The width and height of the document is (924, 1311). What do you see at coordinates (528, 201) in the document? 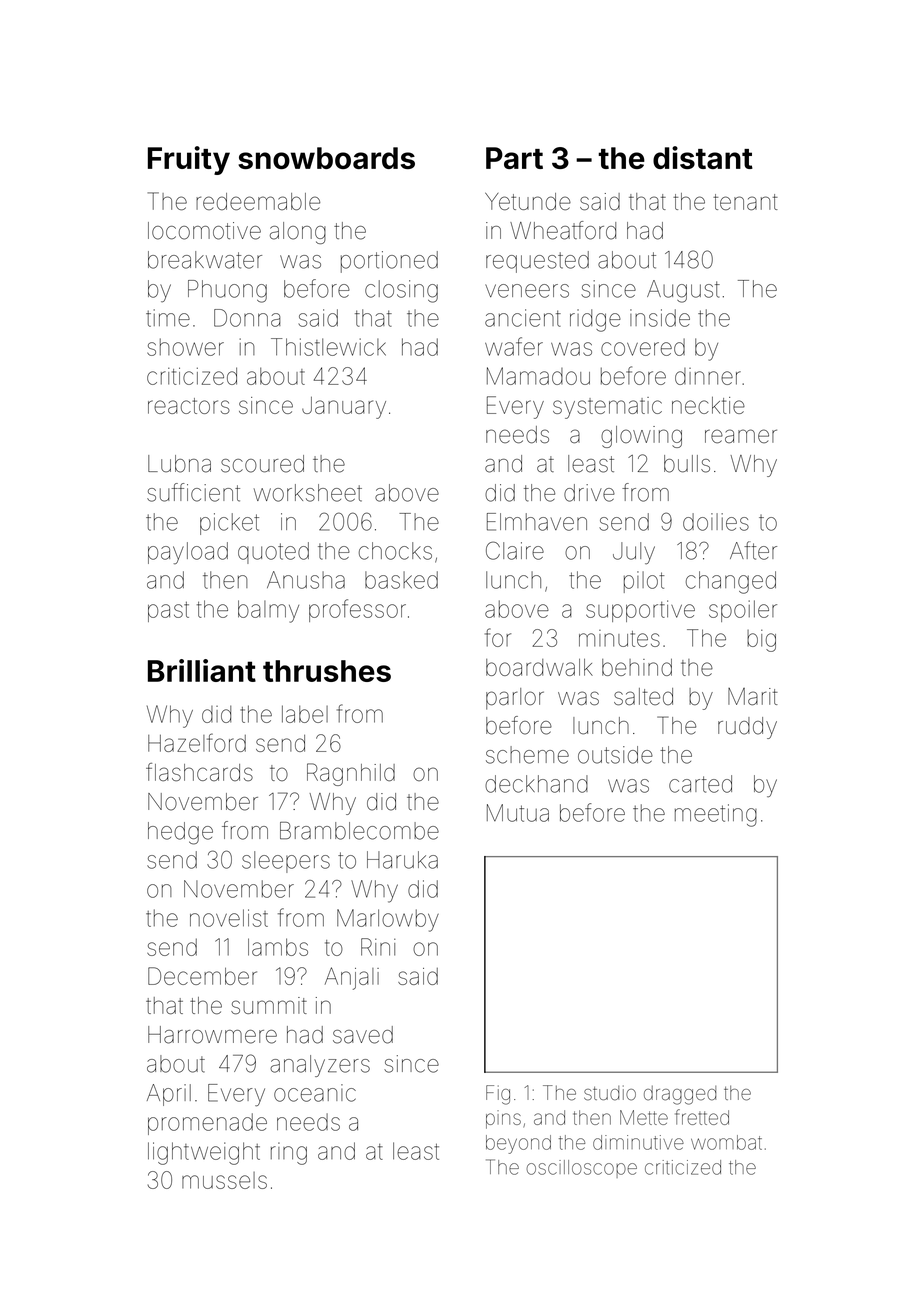
I see `Yetunde` at bounding box center [528, 201].
